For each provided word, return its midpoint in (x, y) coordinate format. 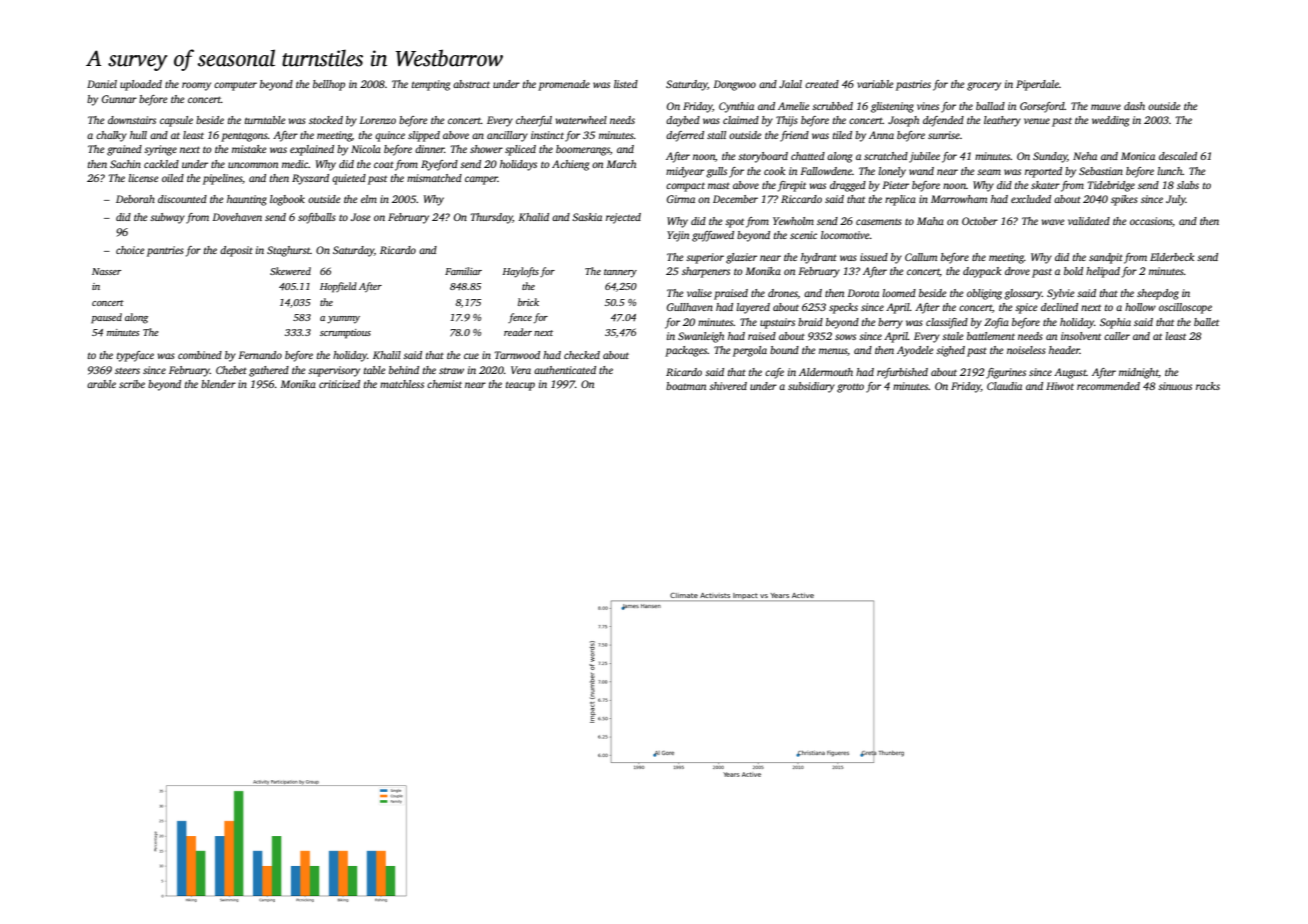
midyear (685, 172)
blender (218, 384)
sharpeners (706, 272)
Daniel (102, 84)
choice (130, 250)
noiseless (1026, 350)
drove (1017, 271)
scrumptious (345, 334)
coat (384, 165)
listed (626, 84)
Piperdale (1037, 85)
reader (518, 332)
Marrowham (959, 199)
